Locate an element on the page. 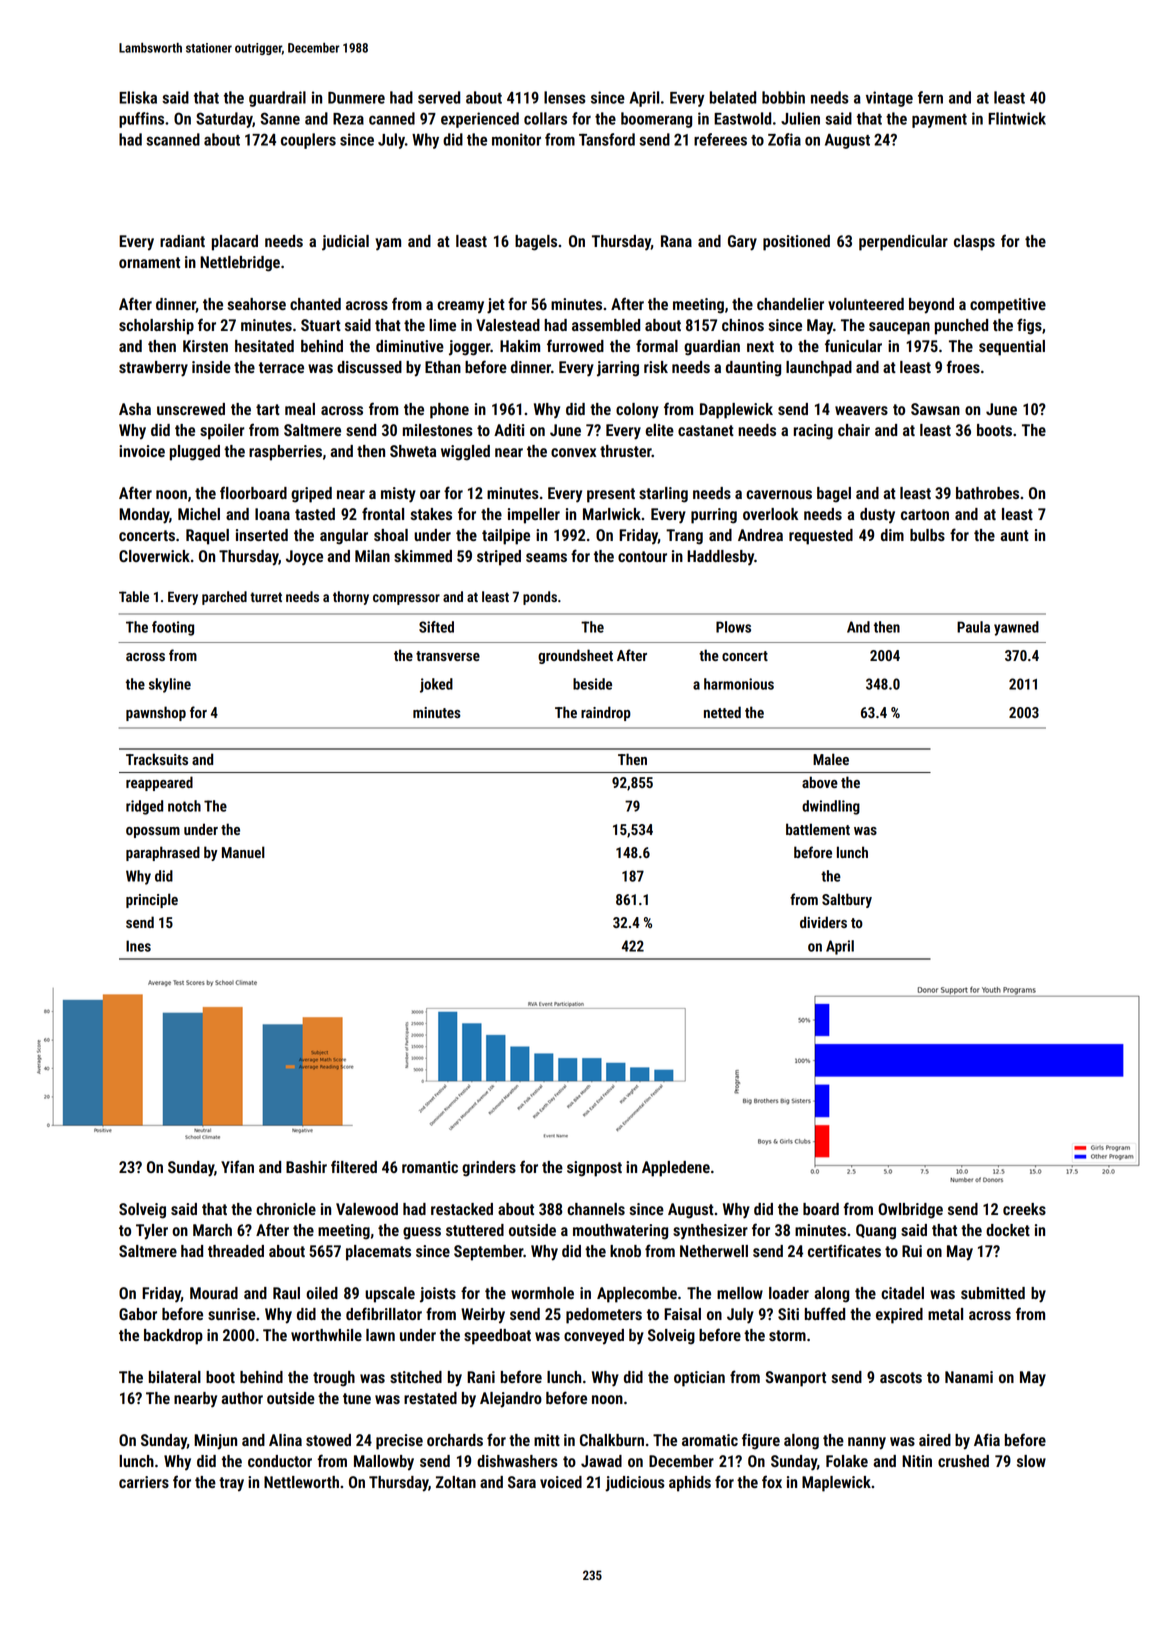 The width and height of the image is (1165, 1648). sequential is located at coordinates (1012, 348).
